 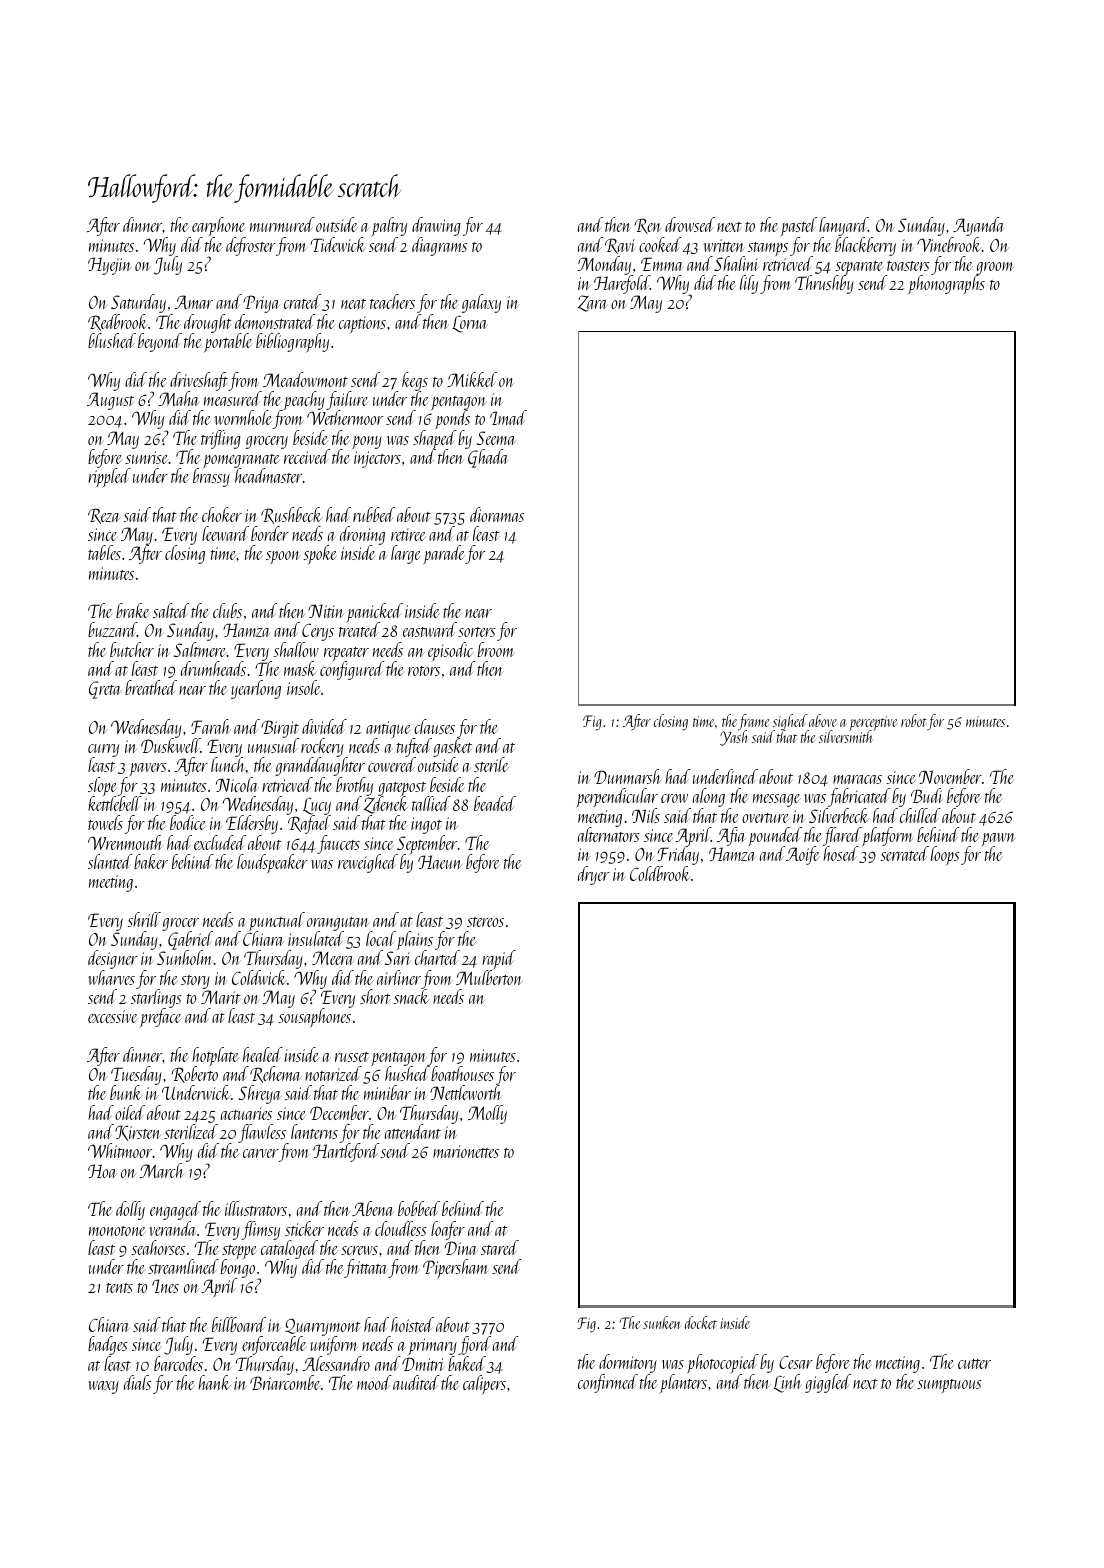 I want to click on drawing, so click(x=436, y=226).
